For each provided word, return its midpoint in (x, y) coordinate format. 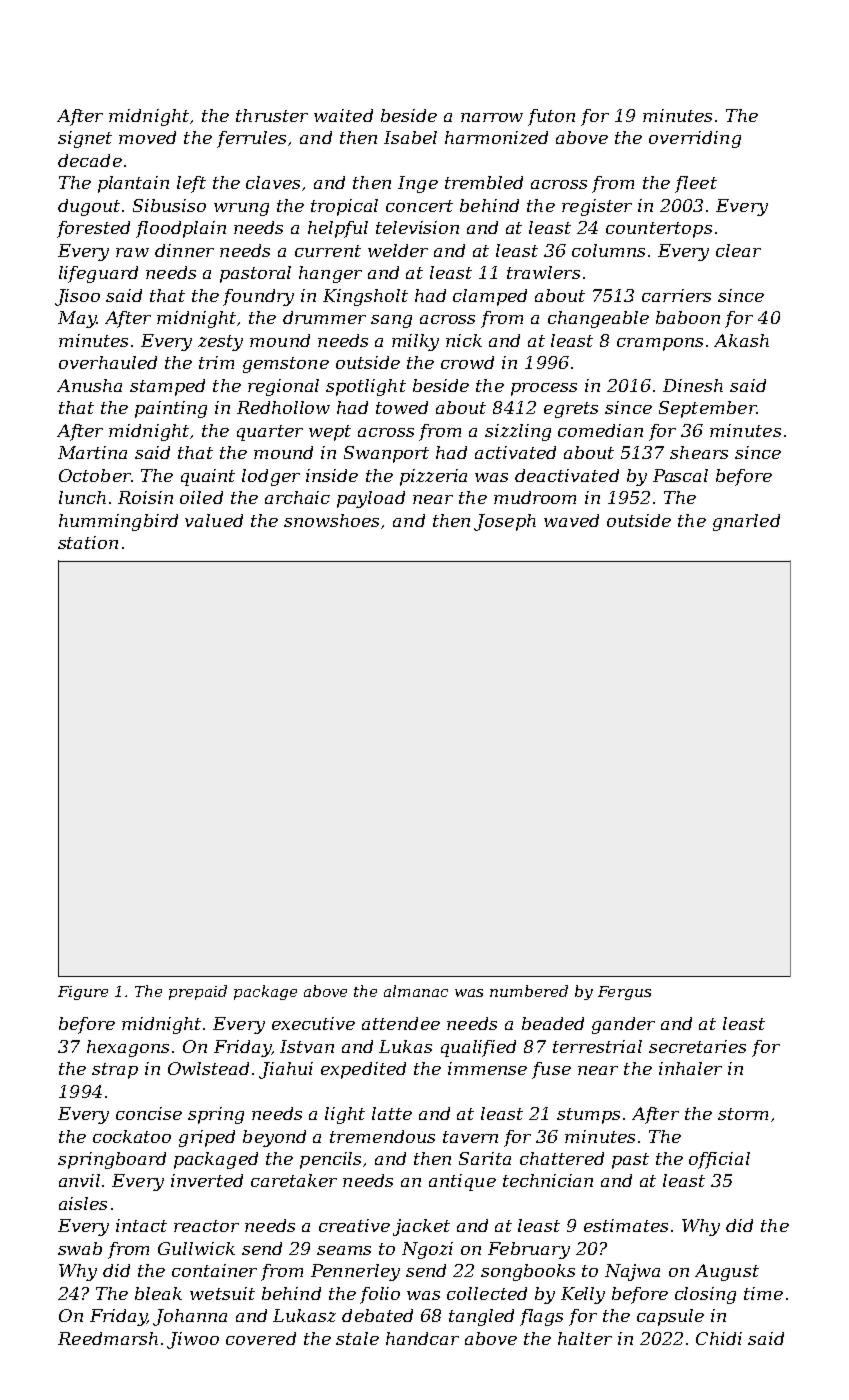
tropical (344, 207)
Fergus (624, 993)
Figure (83, 993)
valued (214, 520)
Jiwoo (193, 1340)
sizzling (518, 432)
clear (738, 250)
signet (85, 139)
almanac (416, 991)
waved (571, 520)
